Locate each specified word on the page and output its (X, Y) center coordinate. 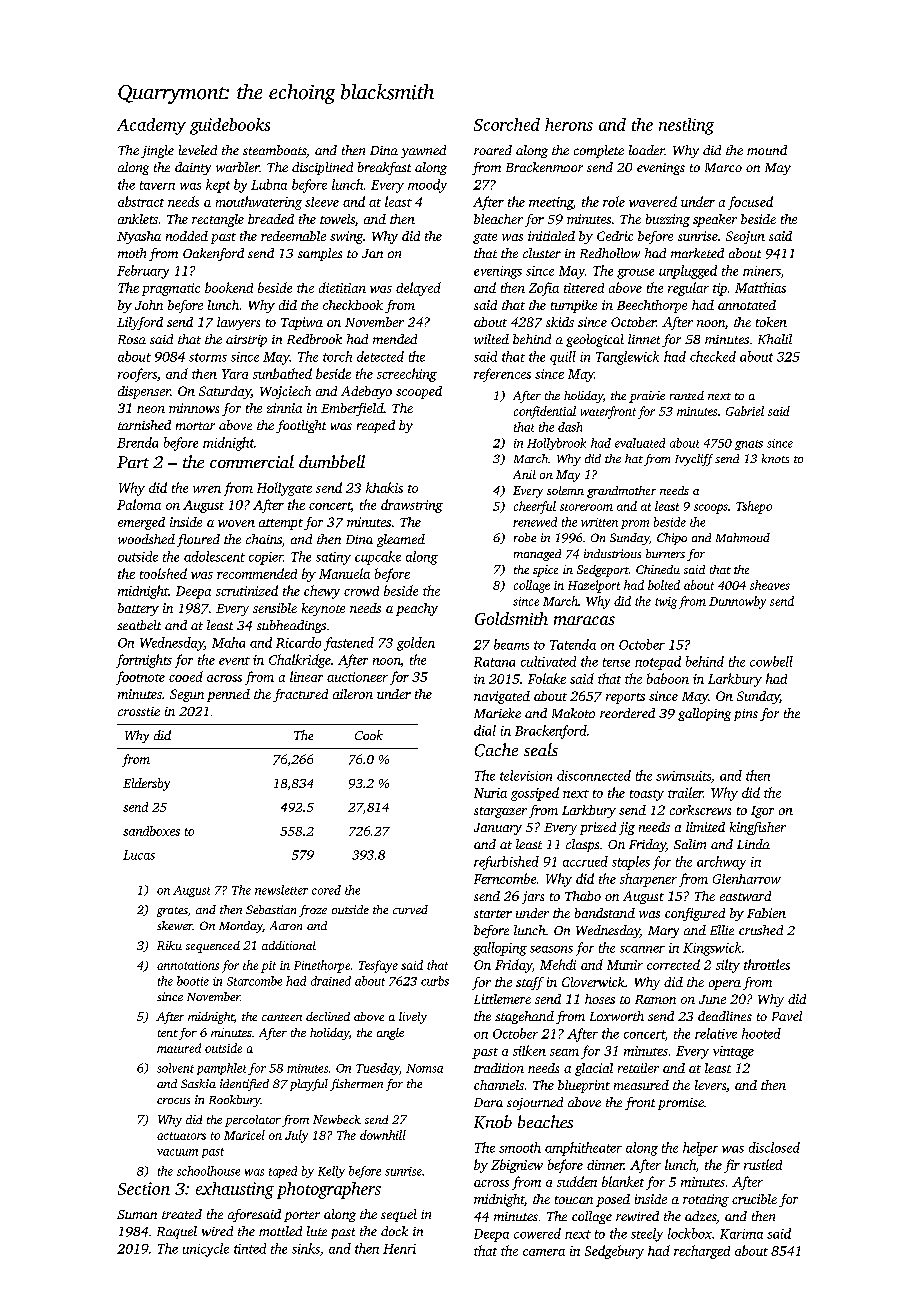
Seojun (745, 237)
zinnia (284, 408)
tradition (499, 1068)
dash (570, 427)
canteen (282, 1017)
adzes (700, 1216)
